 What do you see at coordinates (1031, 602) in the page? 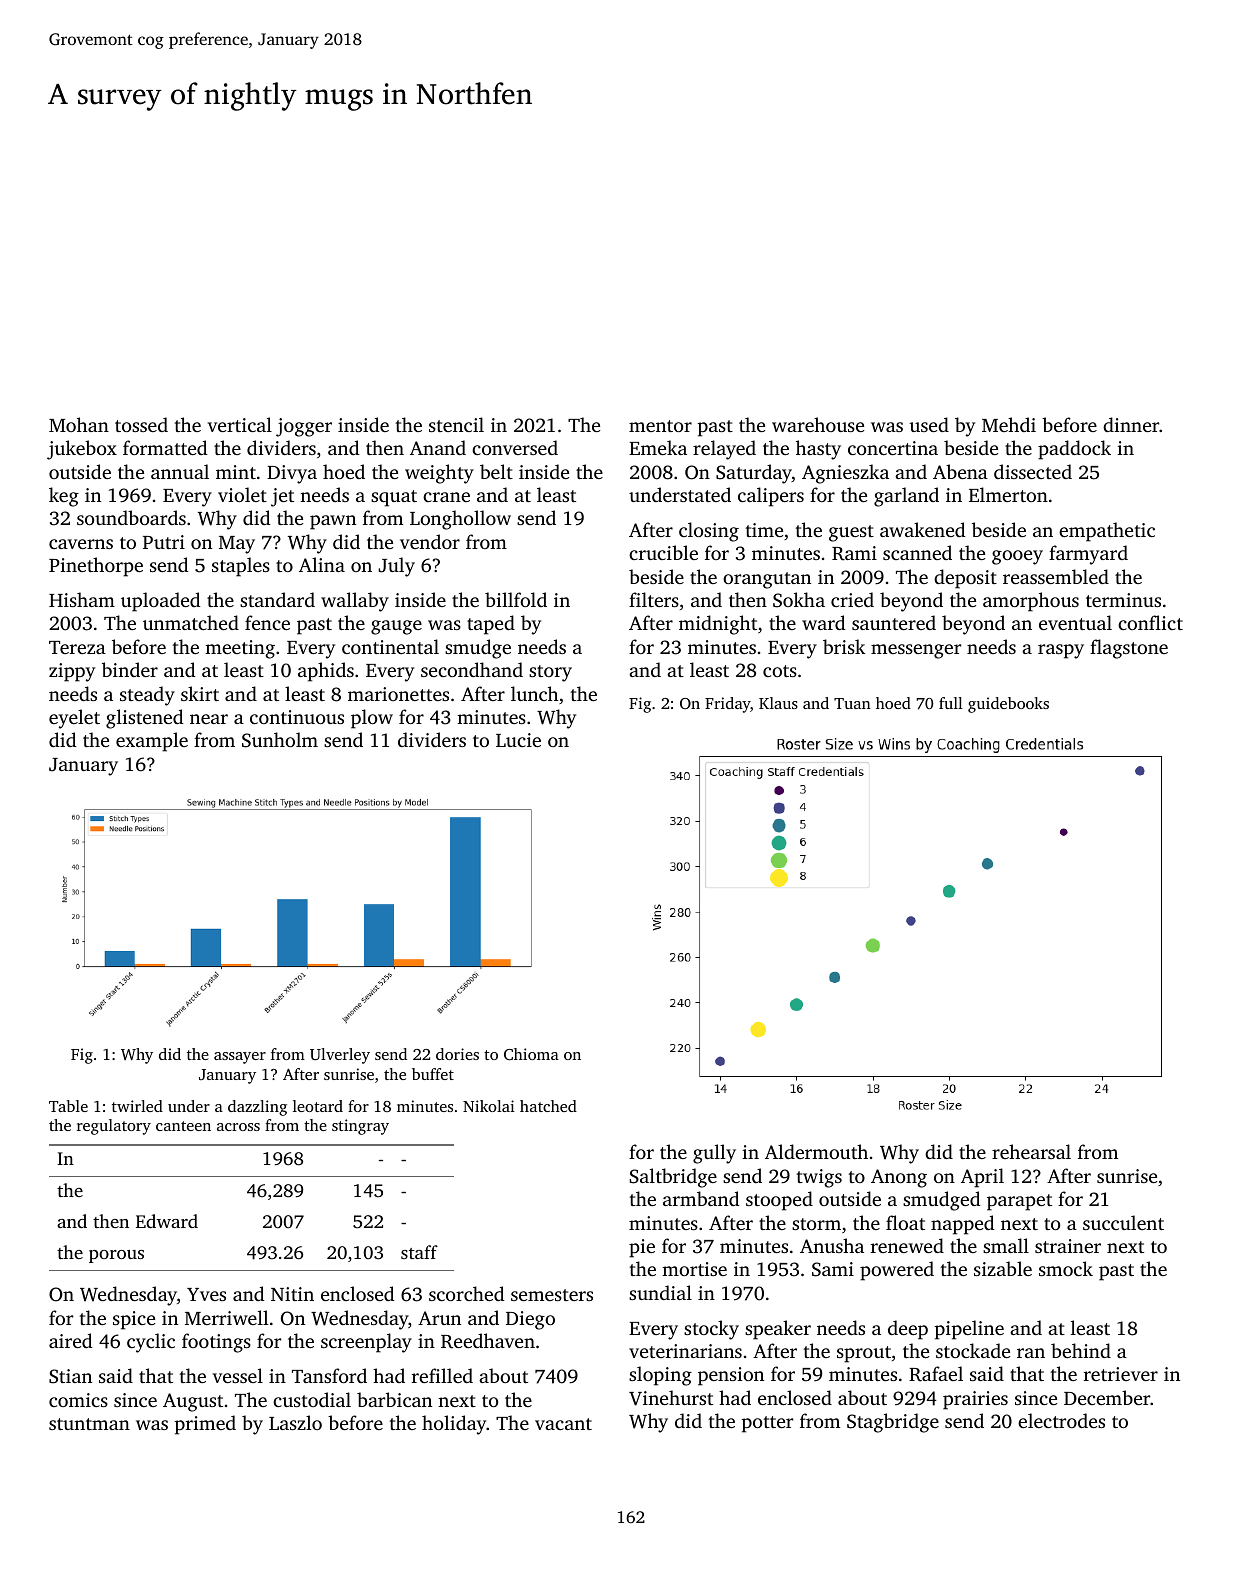
I see `amorphous` at bounding box center [1031, 602].
